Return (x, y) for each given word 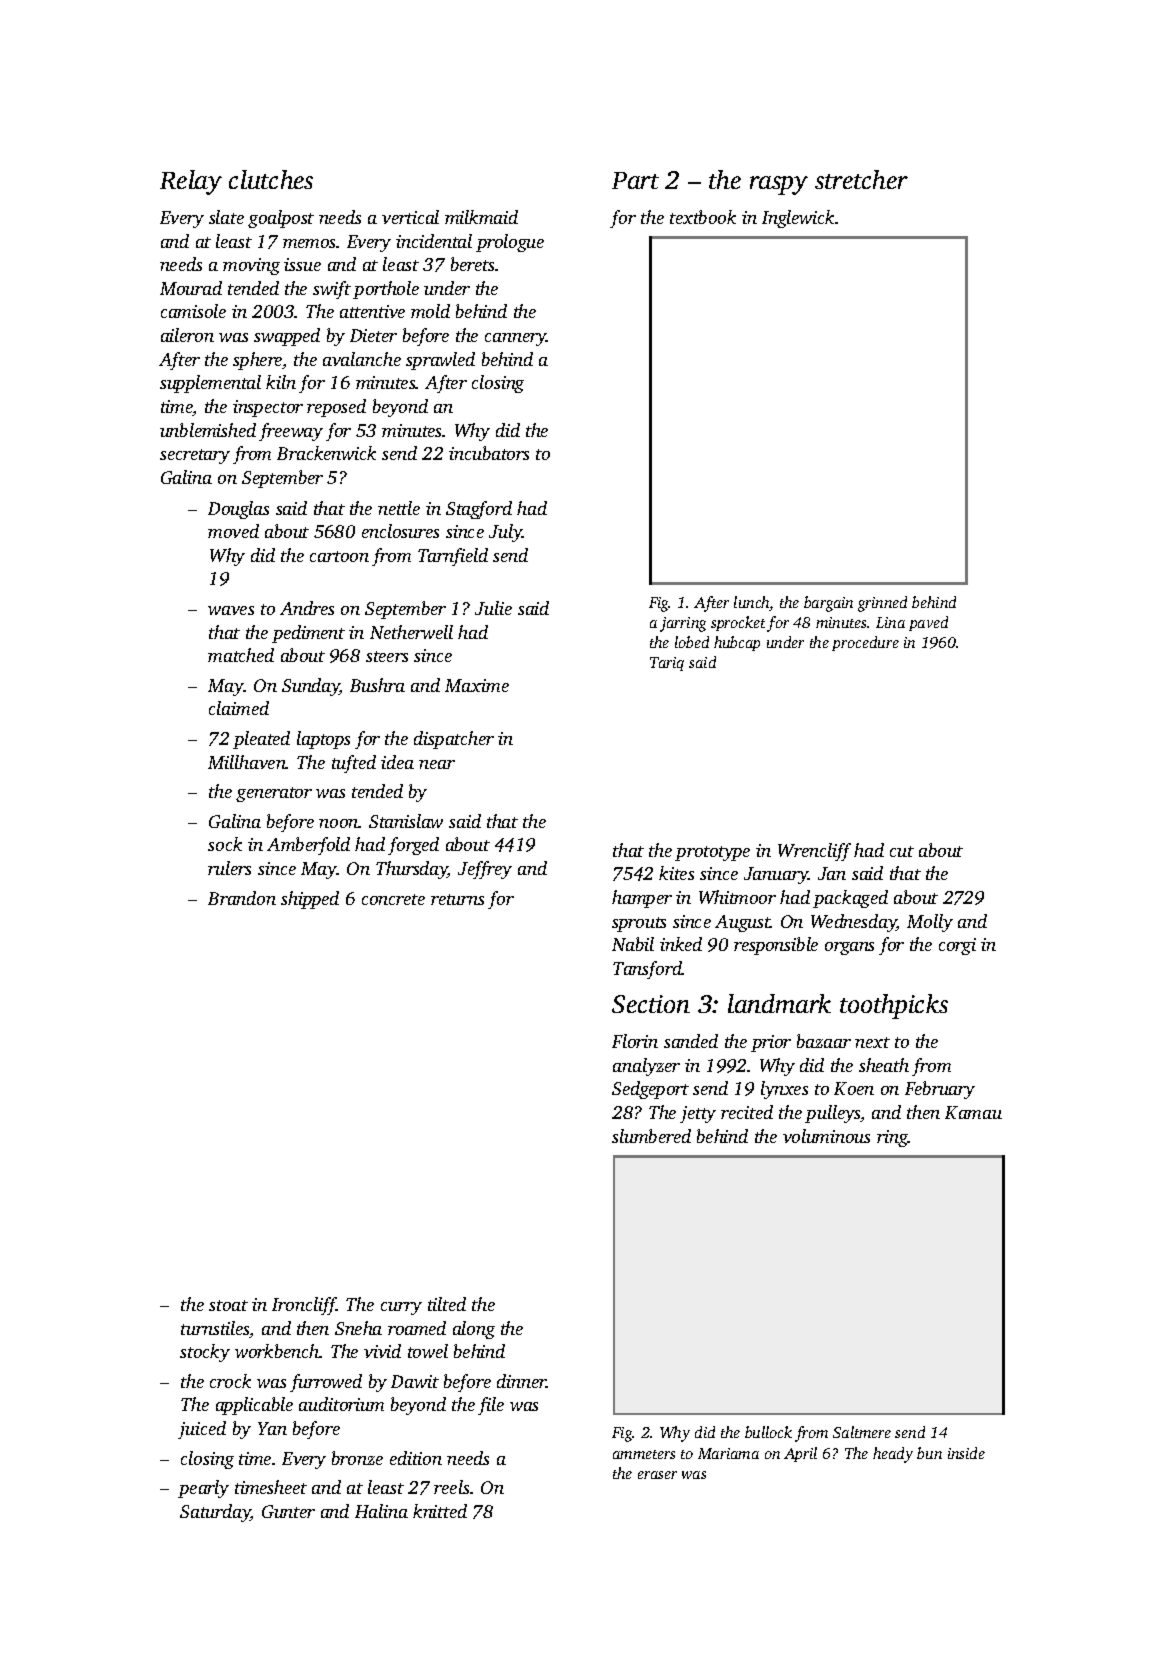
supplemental (210, 384)
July (506, 533)
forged (413, 846)
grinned (882, 604)
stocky (205, 1353)
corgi (957, 946)
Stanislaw (406, 821)
